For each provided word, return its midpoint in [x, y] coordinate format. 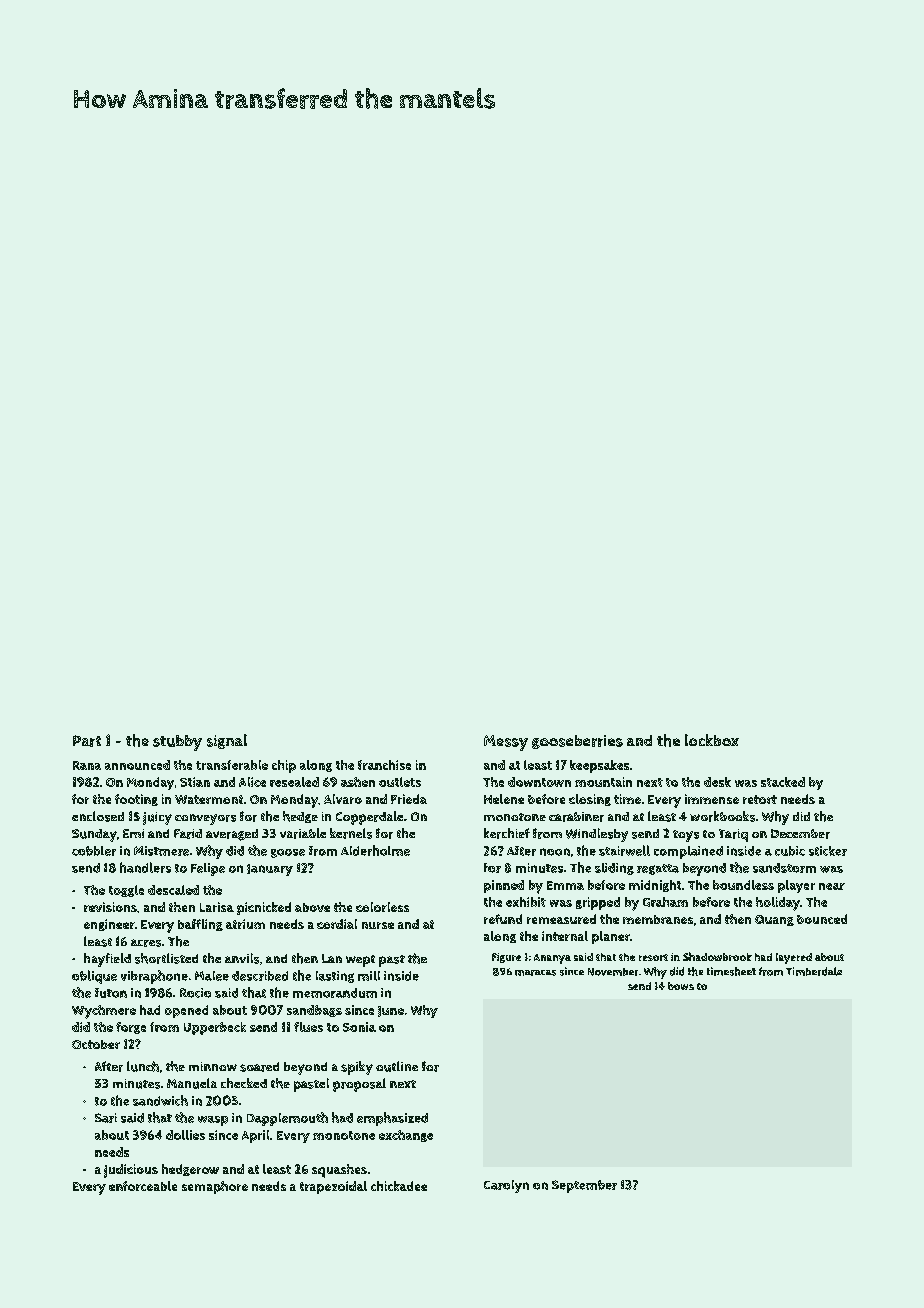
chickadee [399, 1186]
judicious [131, 1171]
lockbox [712, 740]
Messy [506, 743]
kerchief [507, 833]
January [270, 870]
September [584, 1186]
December [800, 834]
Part [87, 741]
